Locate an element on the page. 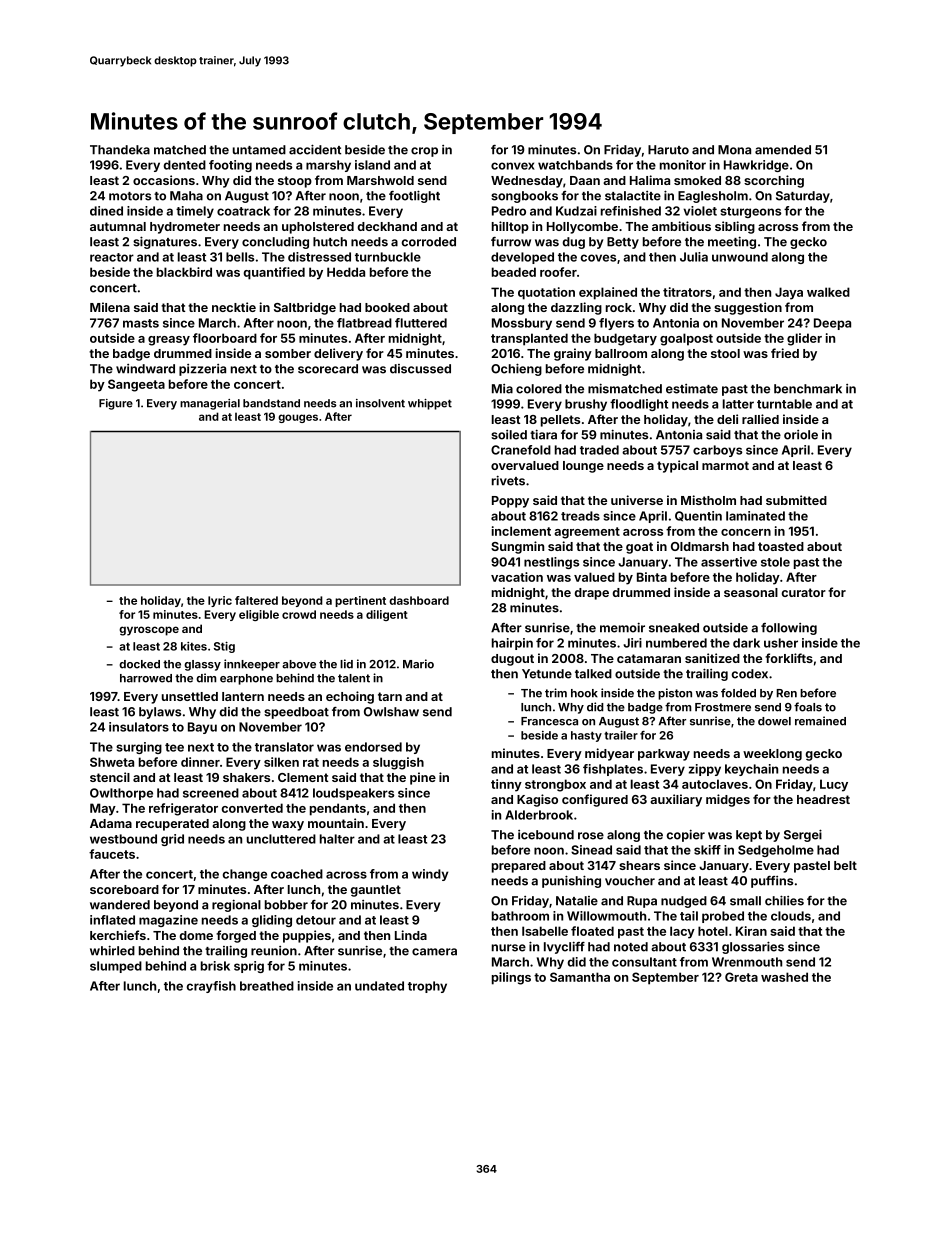  gyroscope is located at coordinates (149, 631).
